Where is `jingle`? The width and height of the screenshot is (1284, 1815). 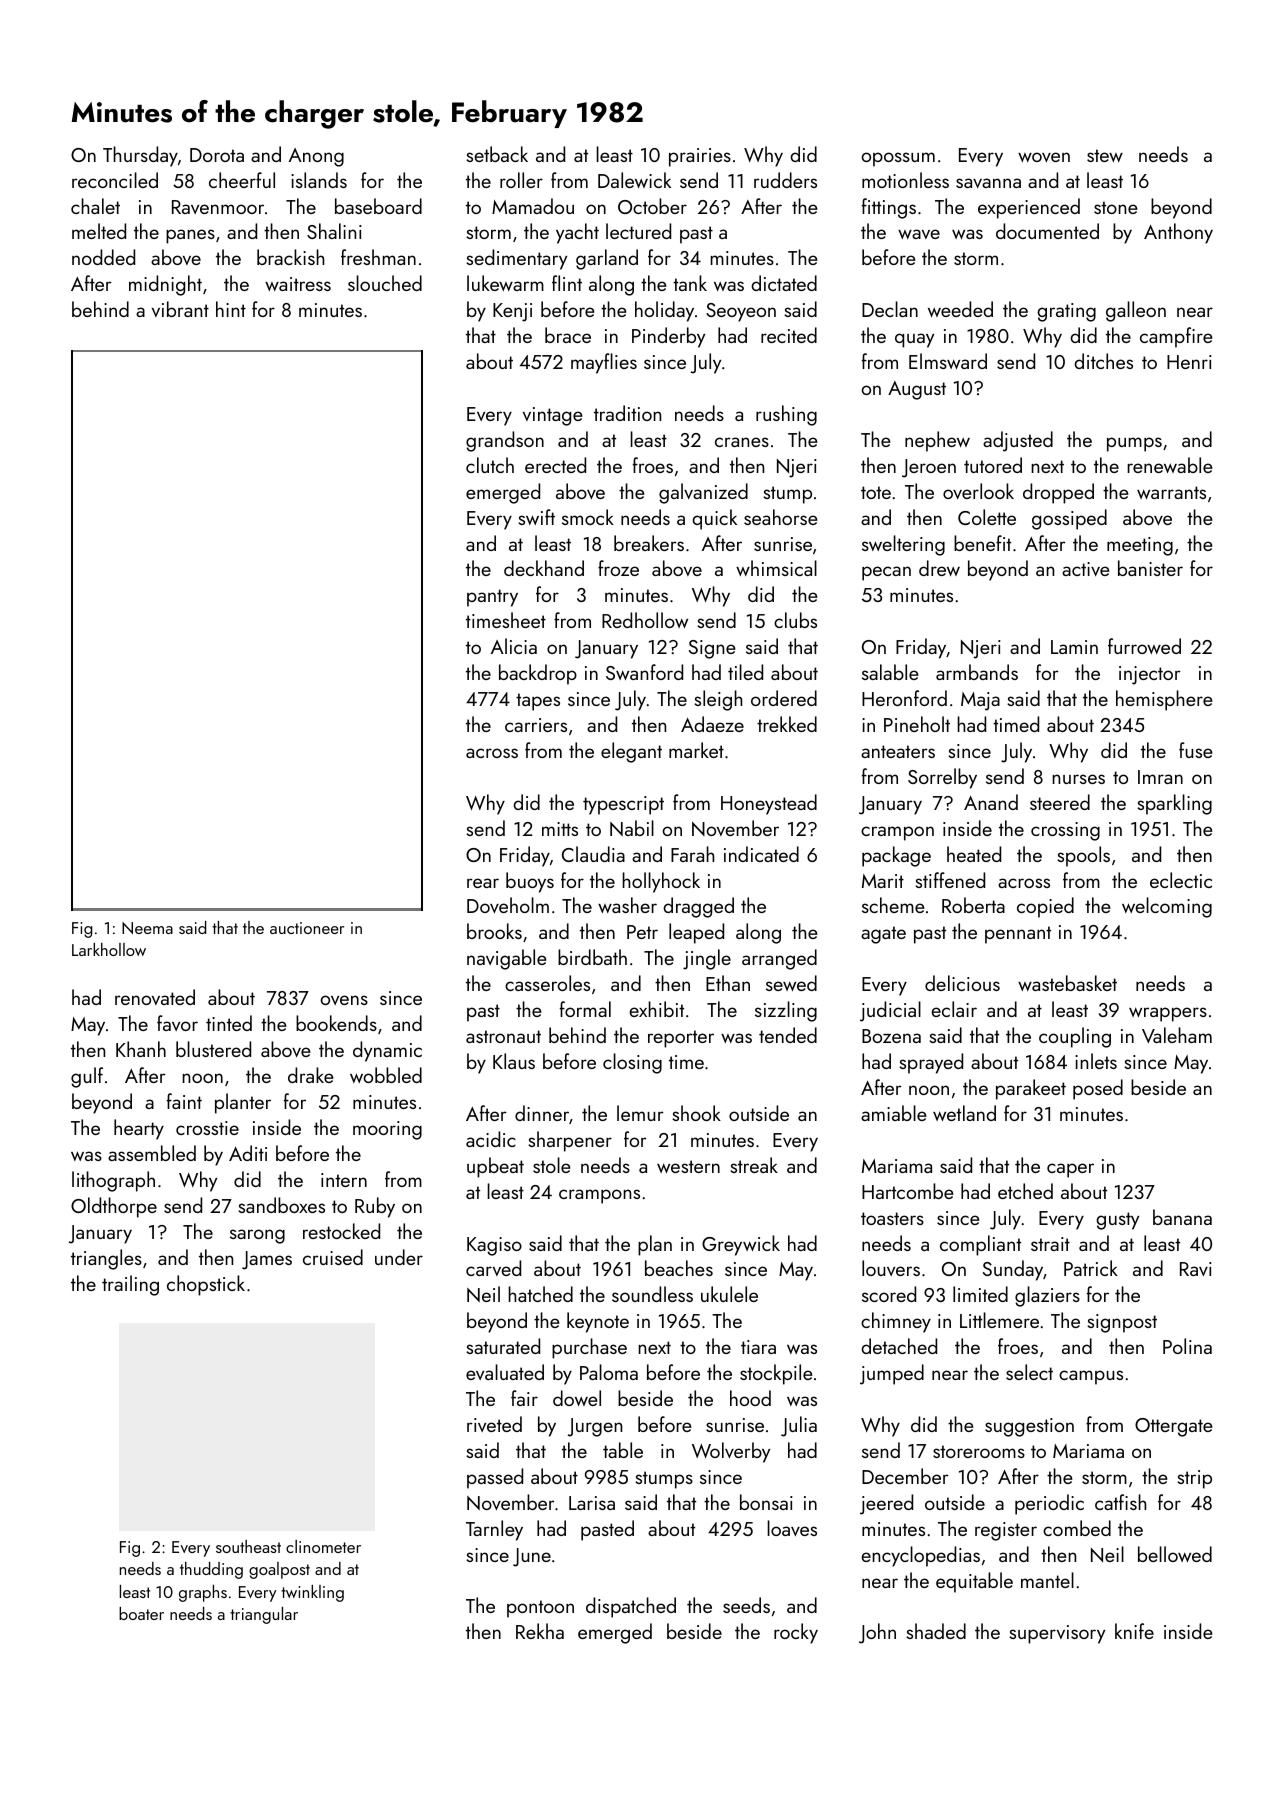
jingle is located at coordinates (707, 959).
